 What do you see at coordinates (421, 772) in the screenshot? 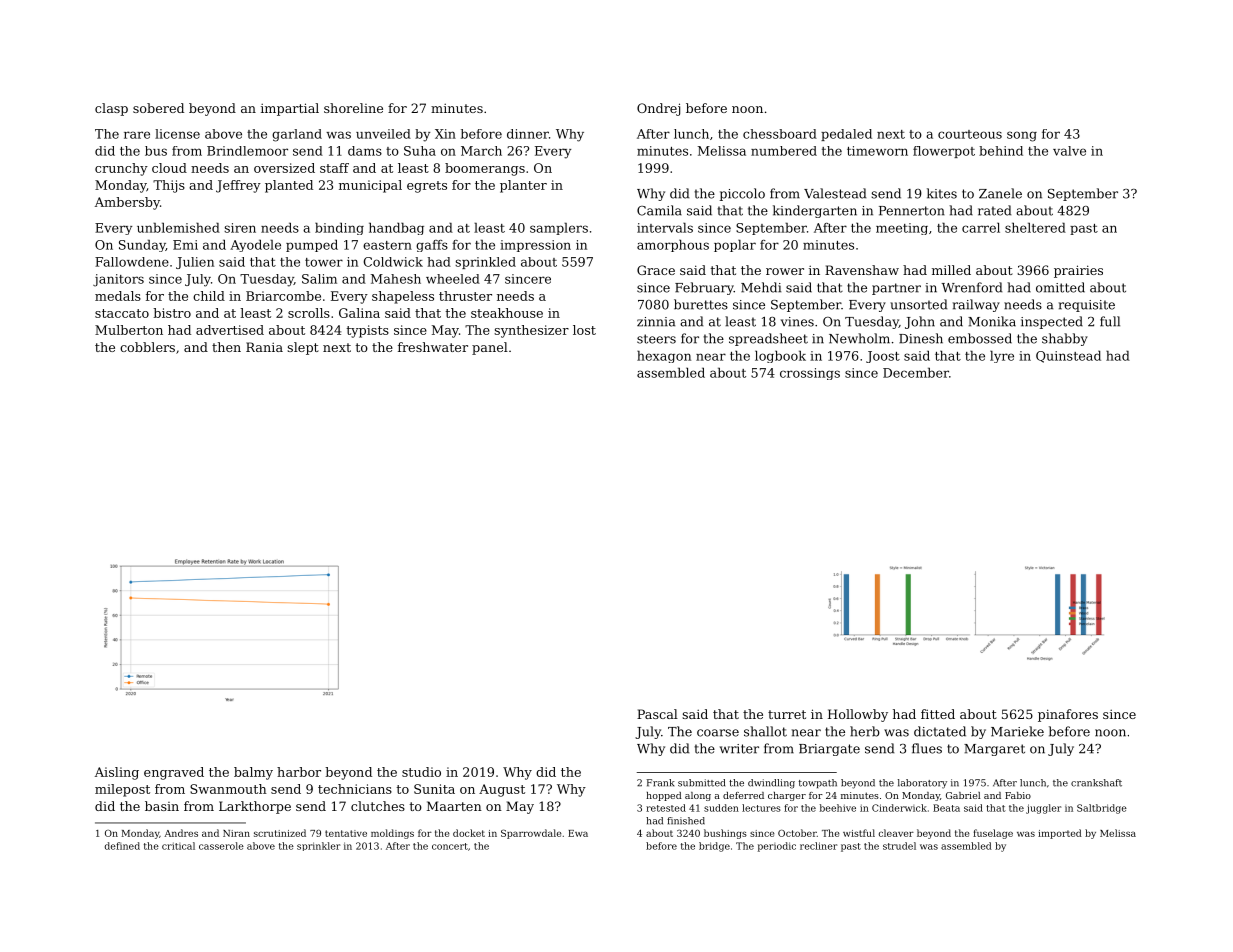
I see `studio` at bounding box center [421, 772].
